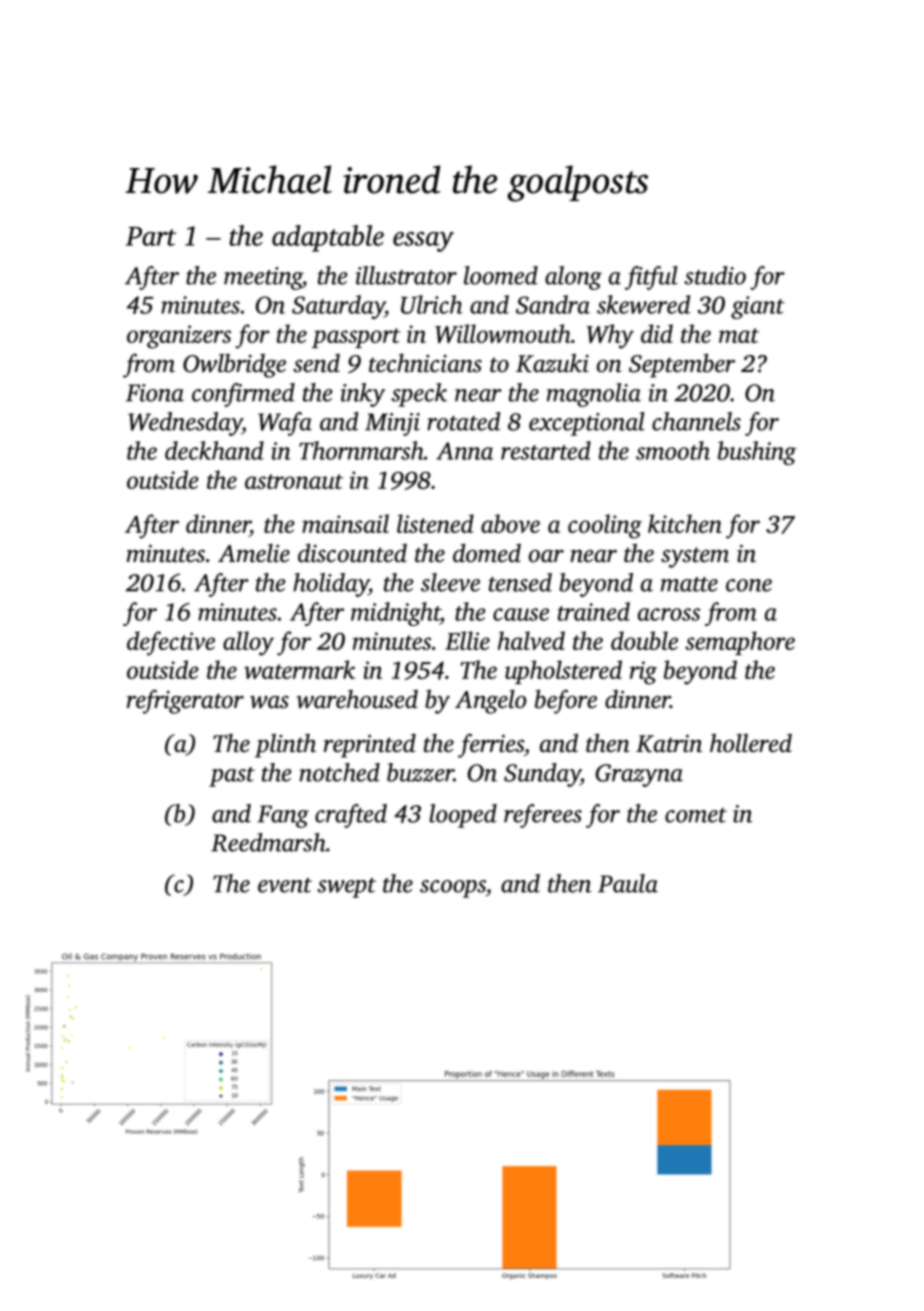  What do you see at coordinates (521, 614) in the image?
I see `cause` at bounding box center [521, 614].
